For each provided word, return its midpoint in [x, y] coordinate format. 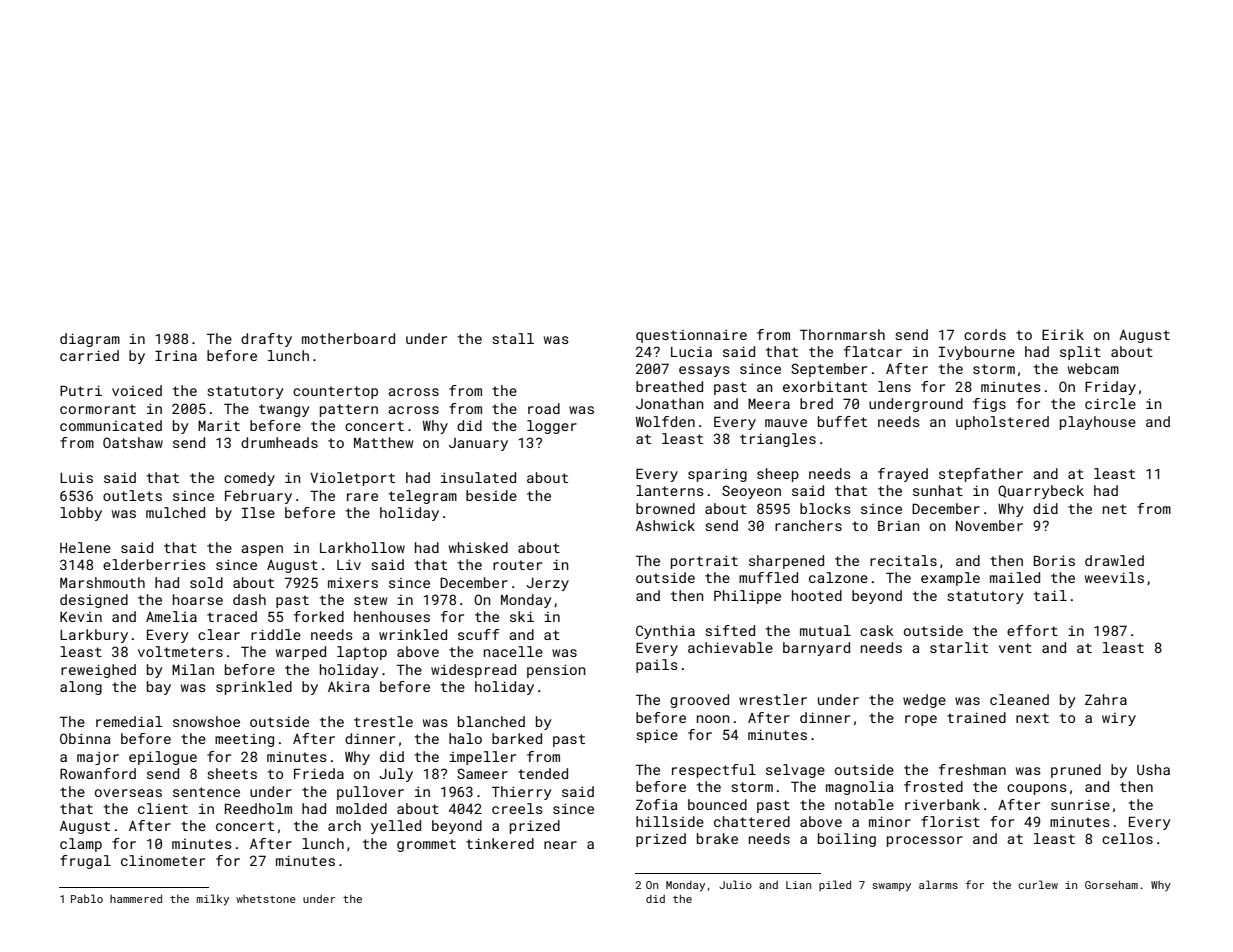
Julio [735, 884]
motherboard [348, 338]
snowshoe [206, 721]
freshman [972, 769]
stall [513, 338]
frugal [85, 862]
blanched [491, 721]
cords [985, 334]
